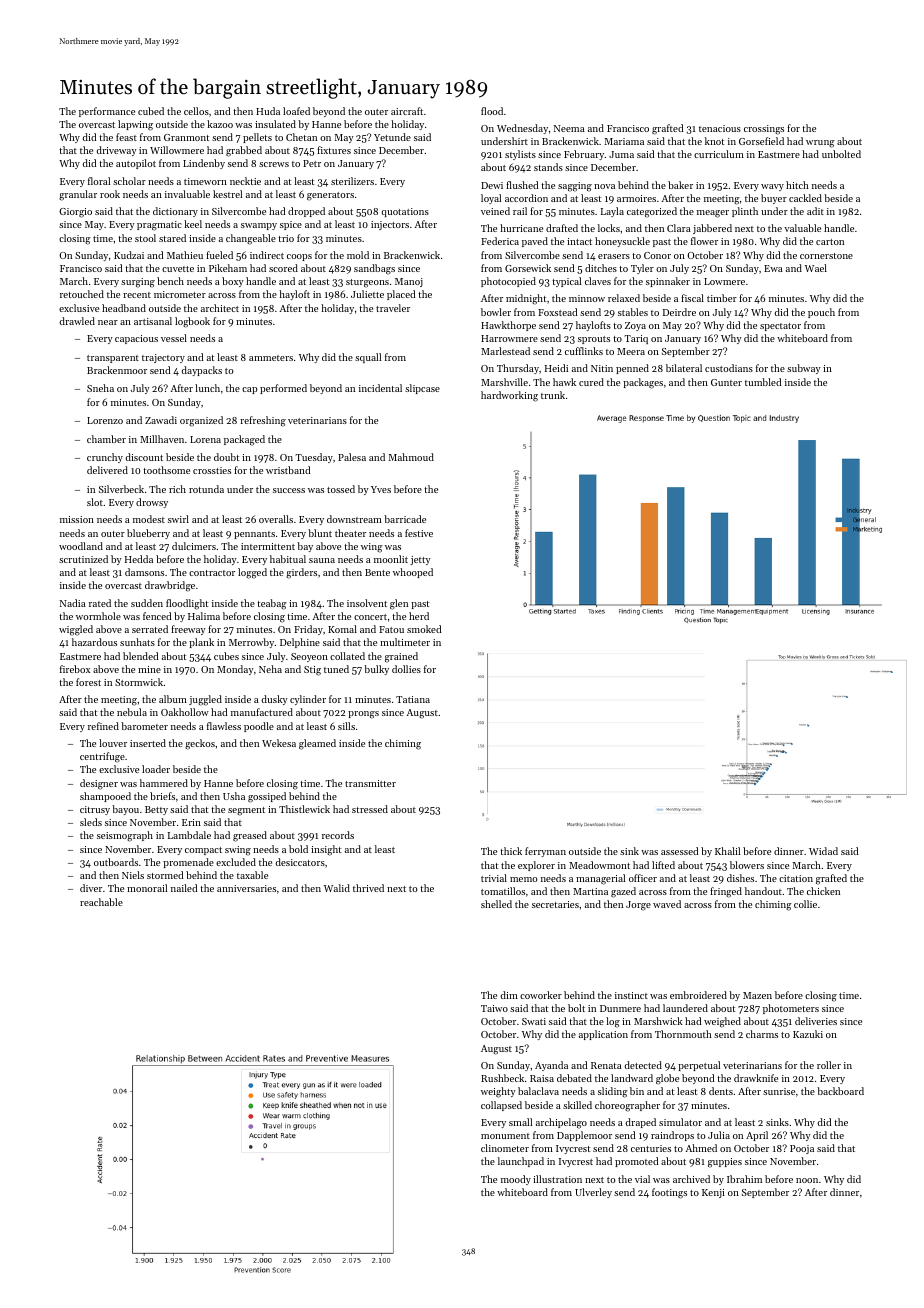 This screenshot has height=1308, width=924. I want to click on weighty, so click(498, 1092).
